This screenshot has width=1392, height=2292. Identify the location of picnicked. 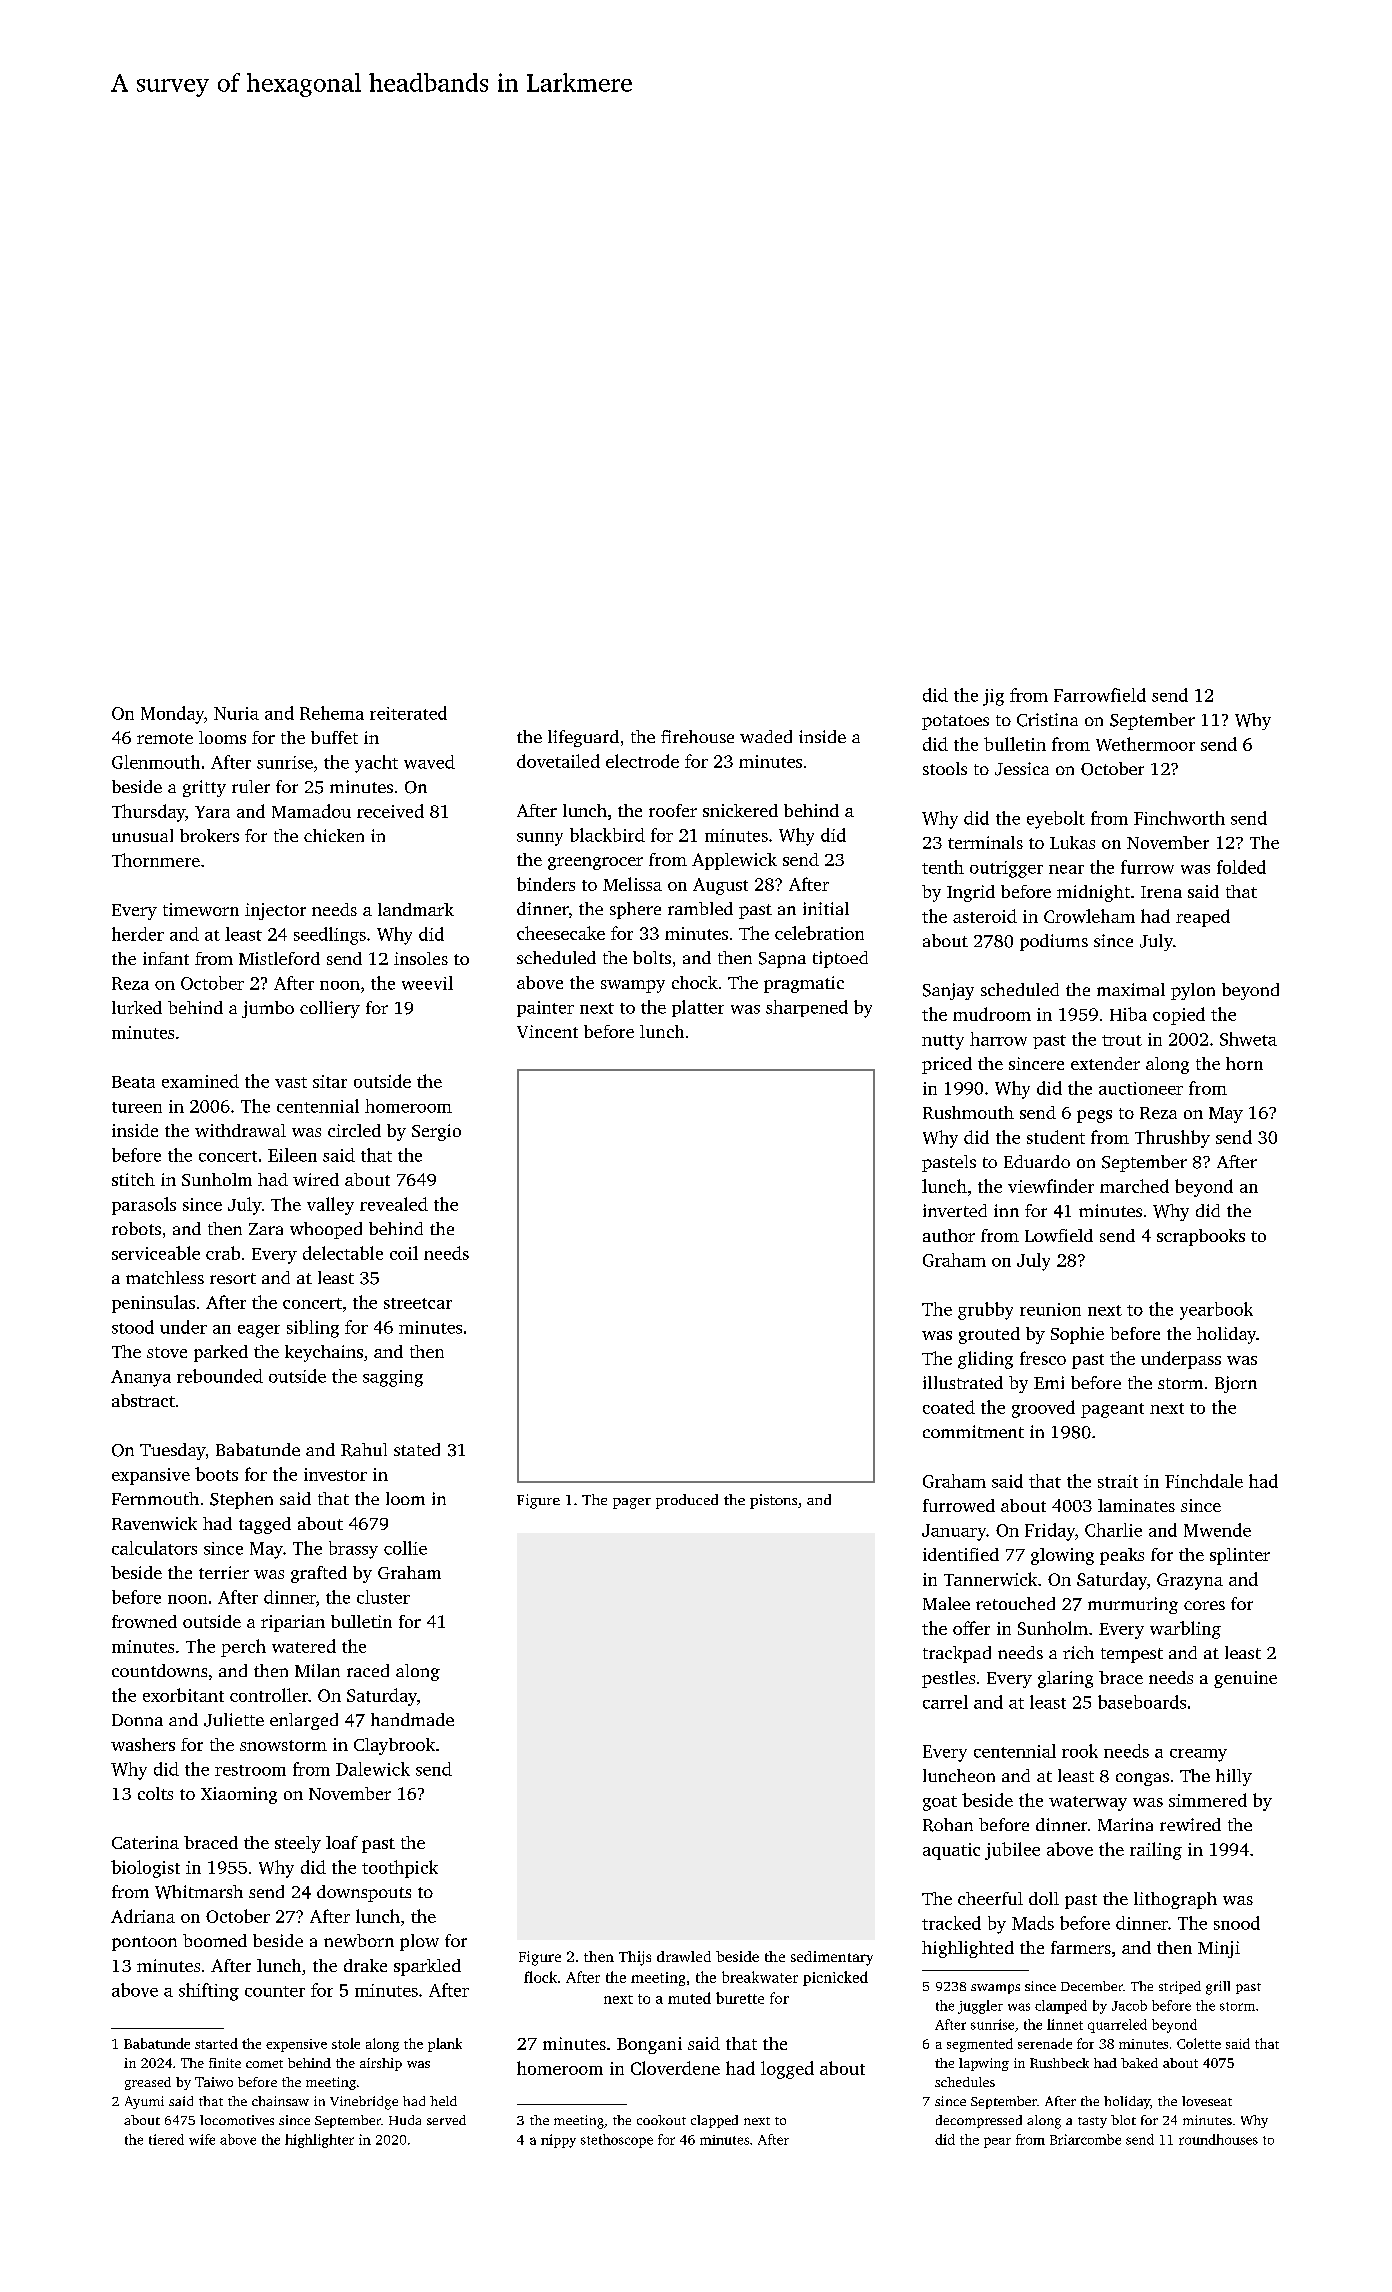
(835, 1978).
